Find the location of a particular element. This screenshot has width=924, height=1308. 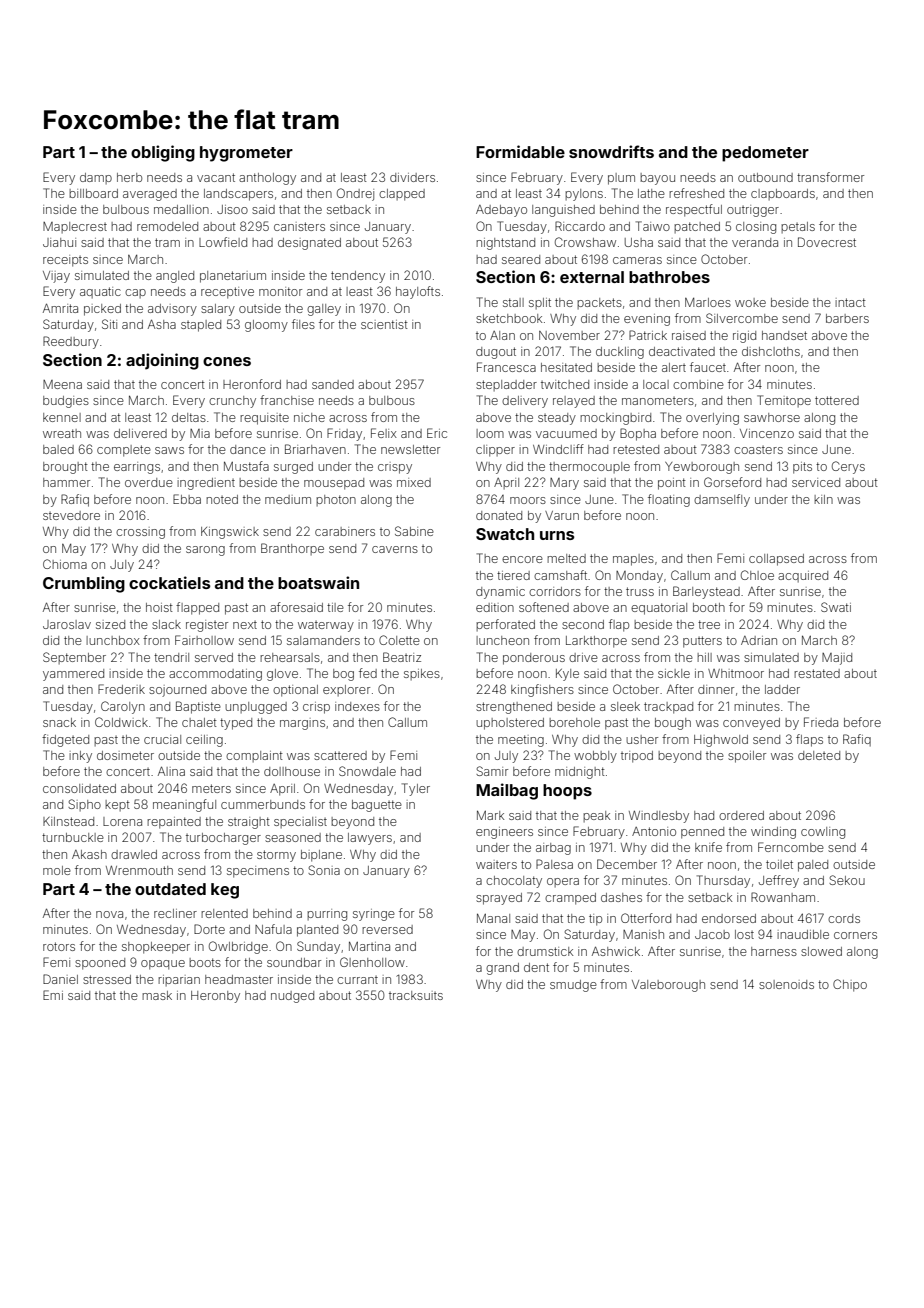

Lowfield is located at coordinates (223, 242).
